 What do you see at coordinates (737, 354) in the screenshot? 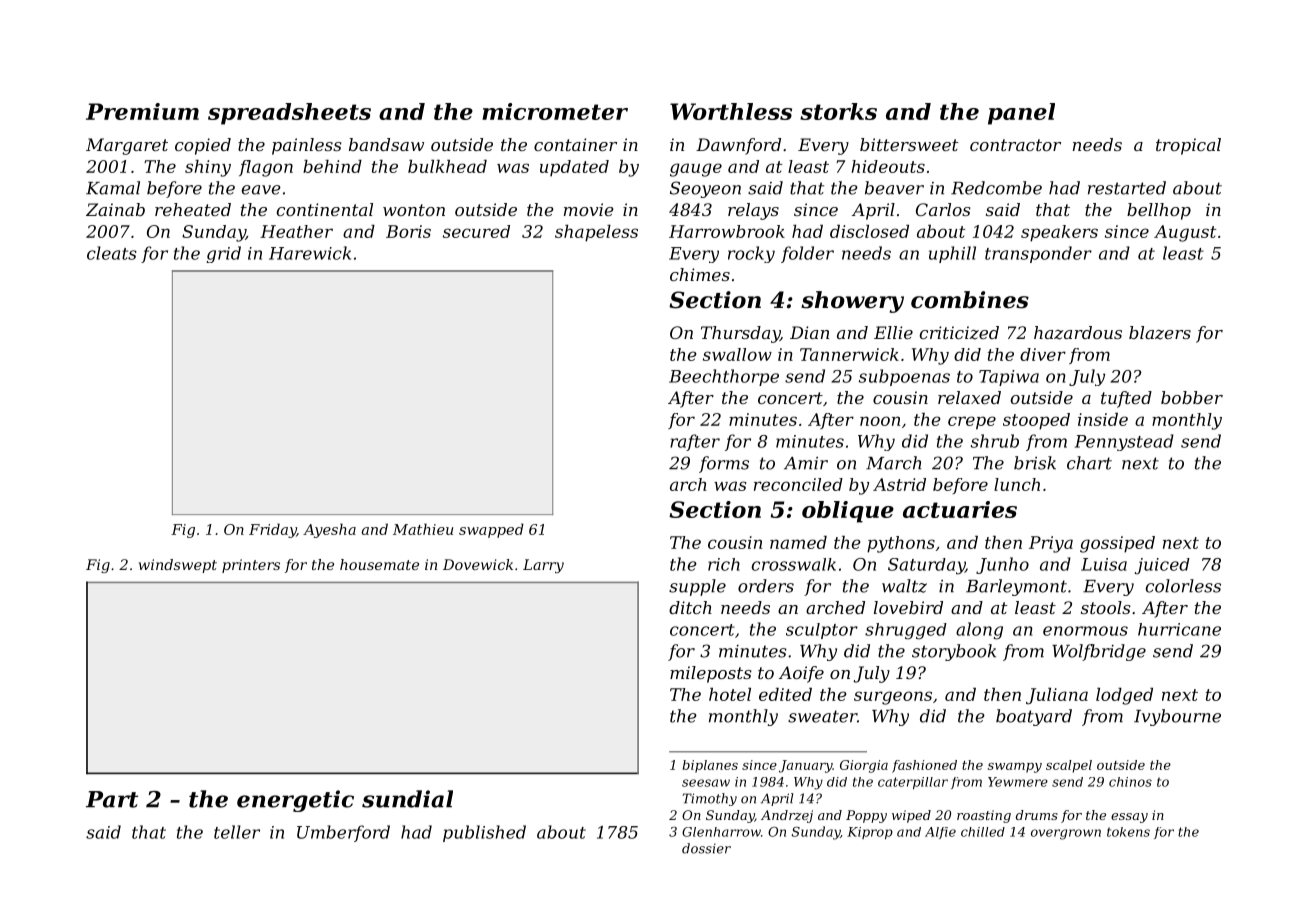
I see `swallow` at bounding box center [737, 354].
